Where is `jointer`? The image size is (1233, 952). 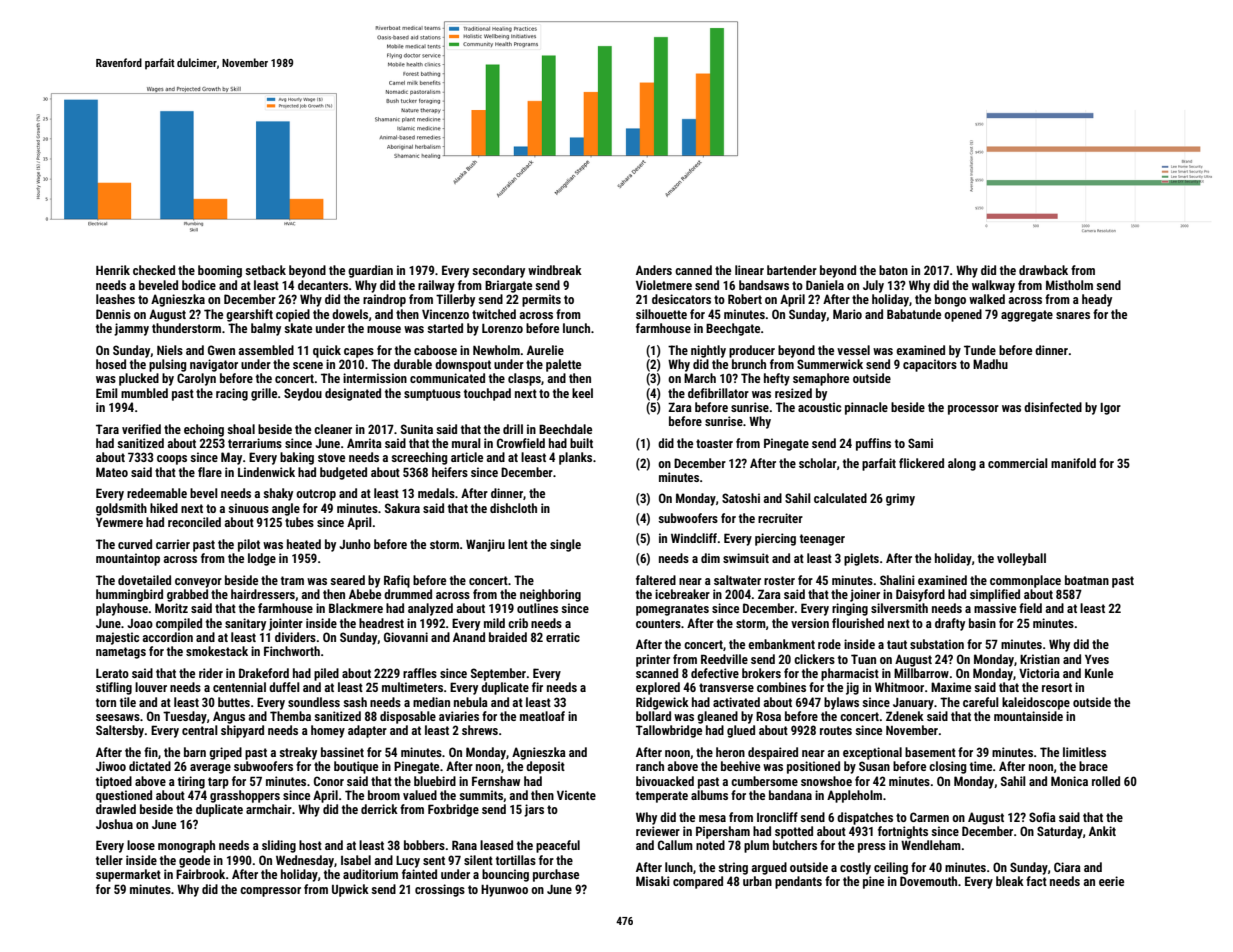 jointer is located at coordinates (286, 624).
